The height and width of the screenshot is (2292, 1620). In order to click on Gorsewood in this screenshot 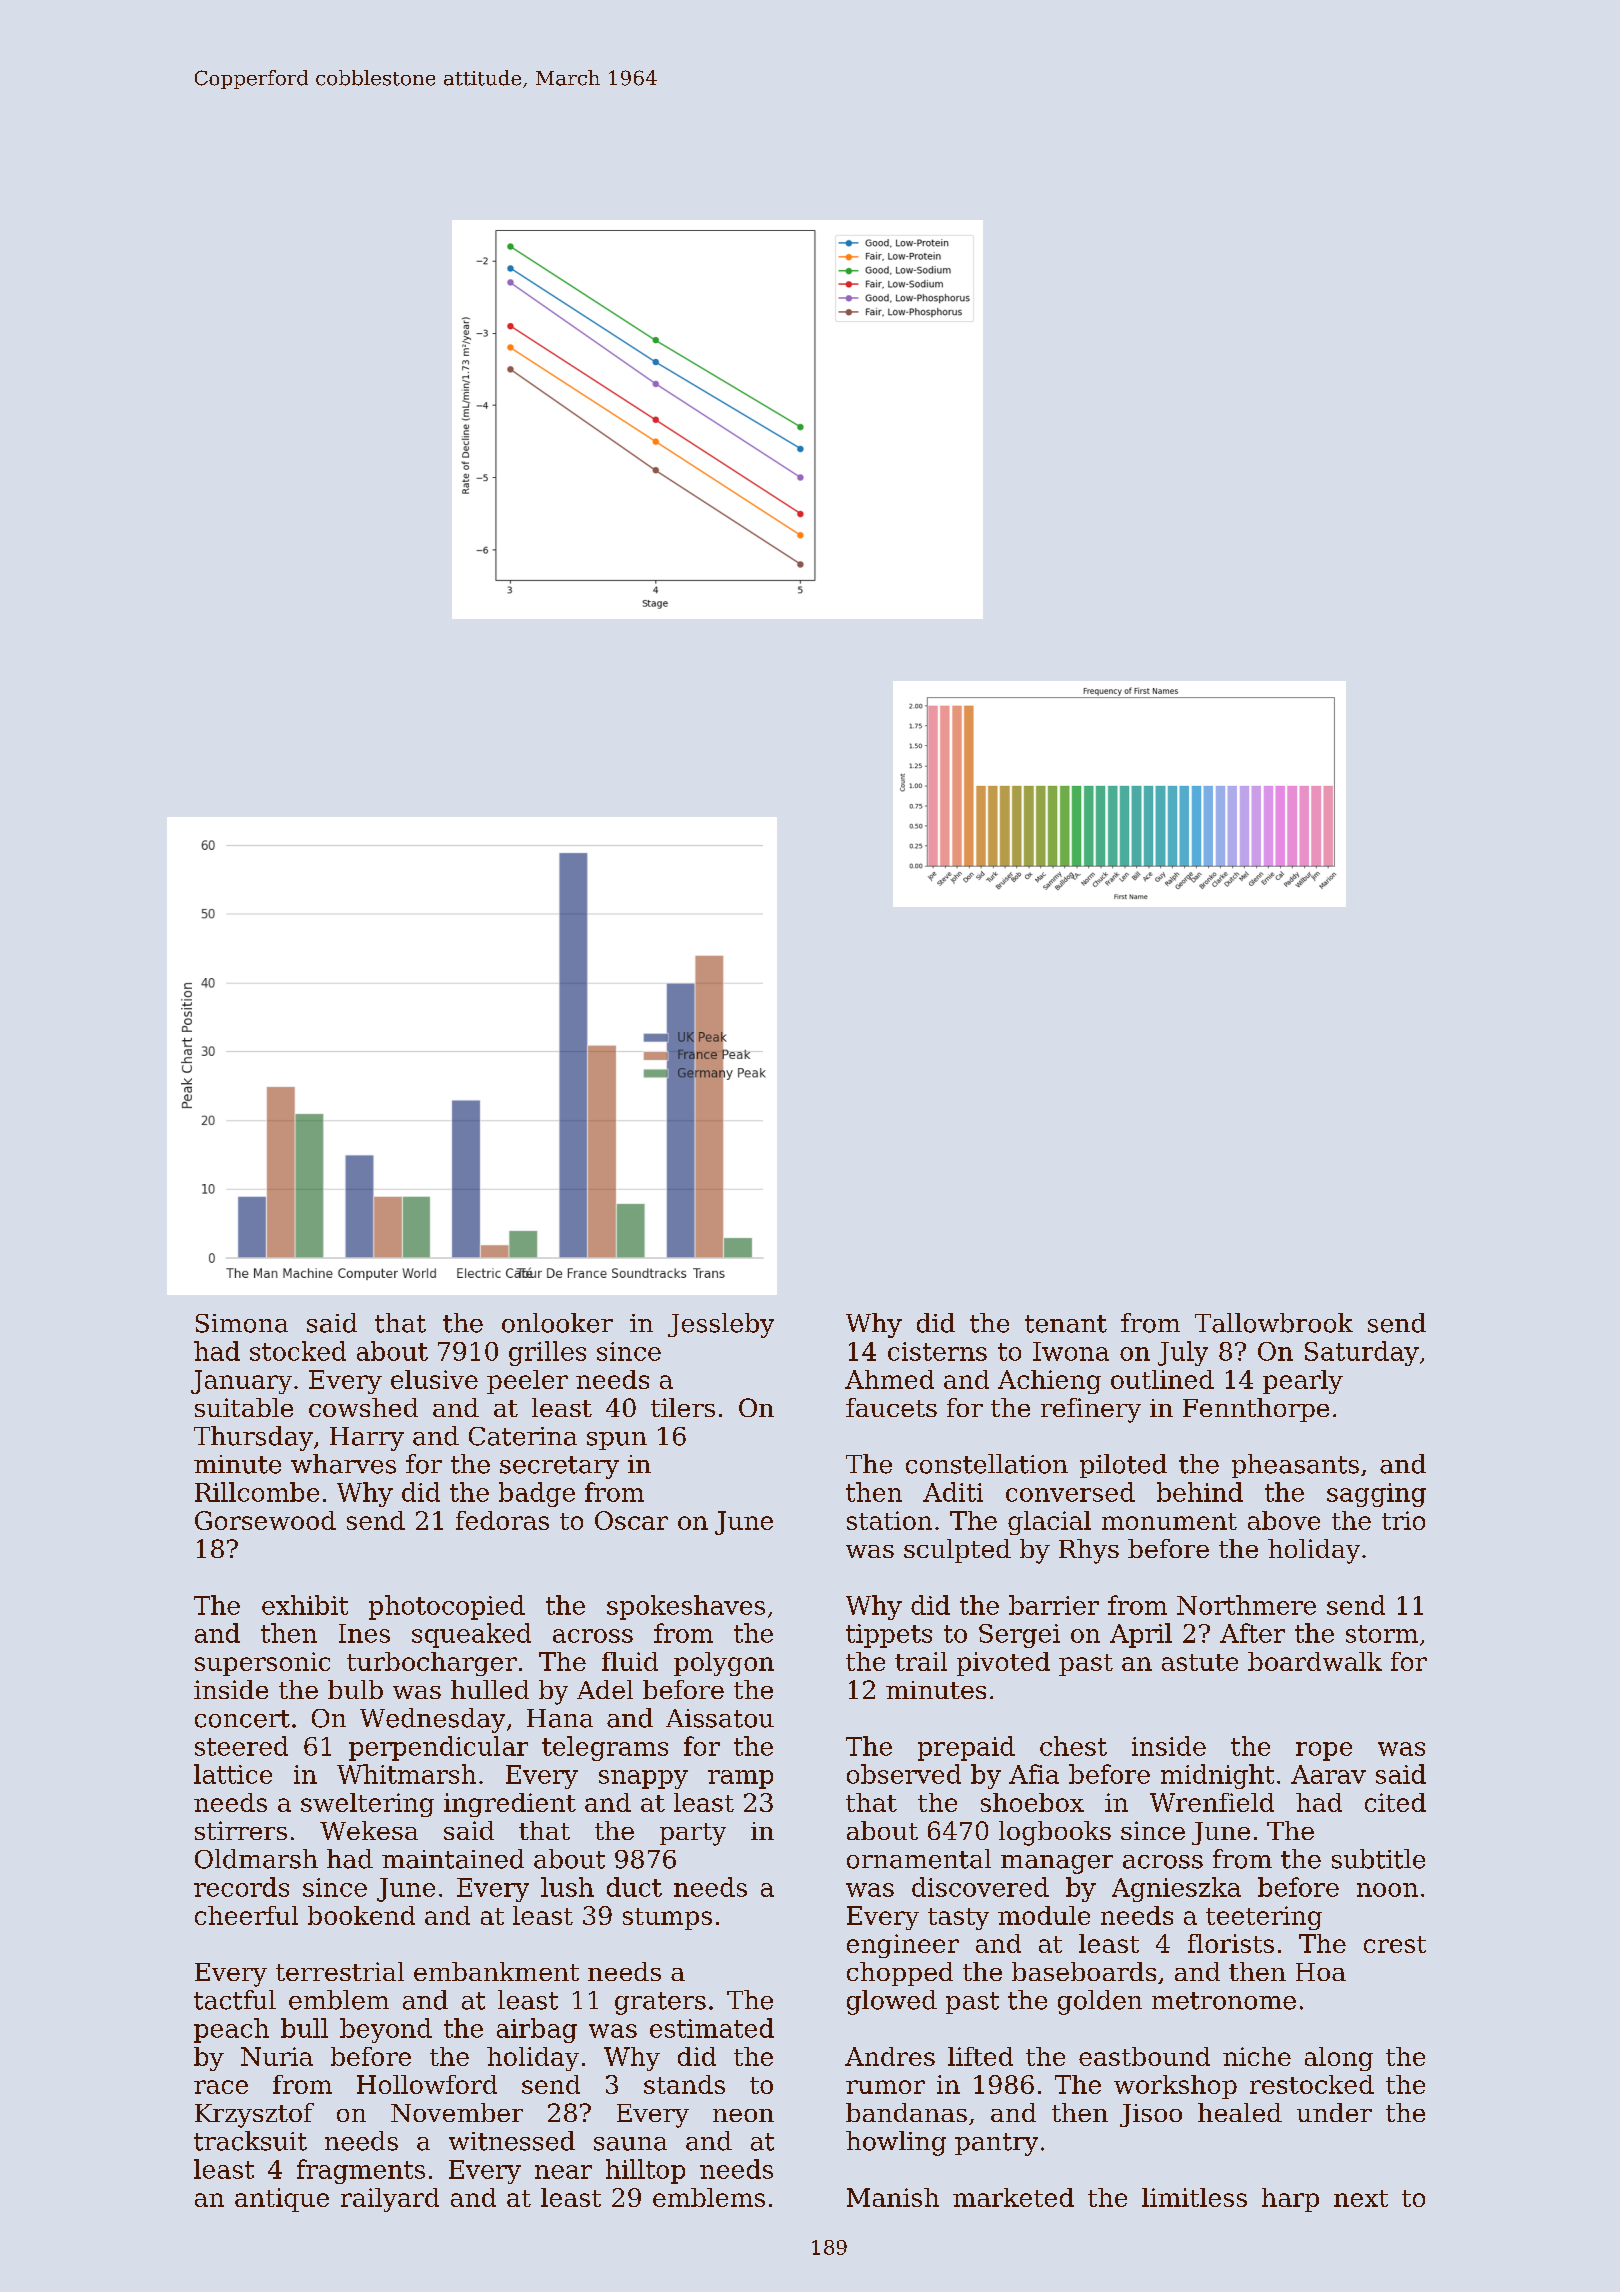, I will do `click(265, 1520)`.
